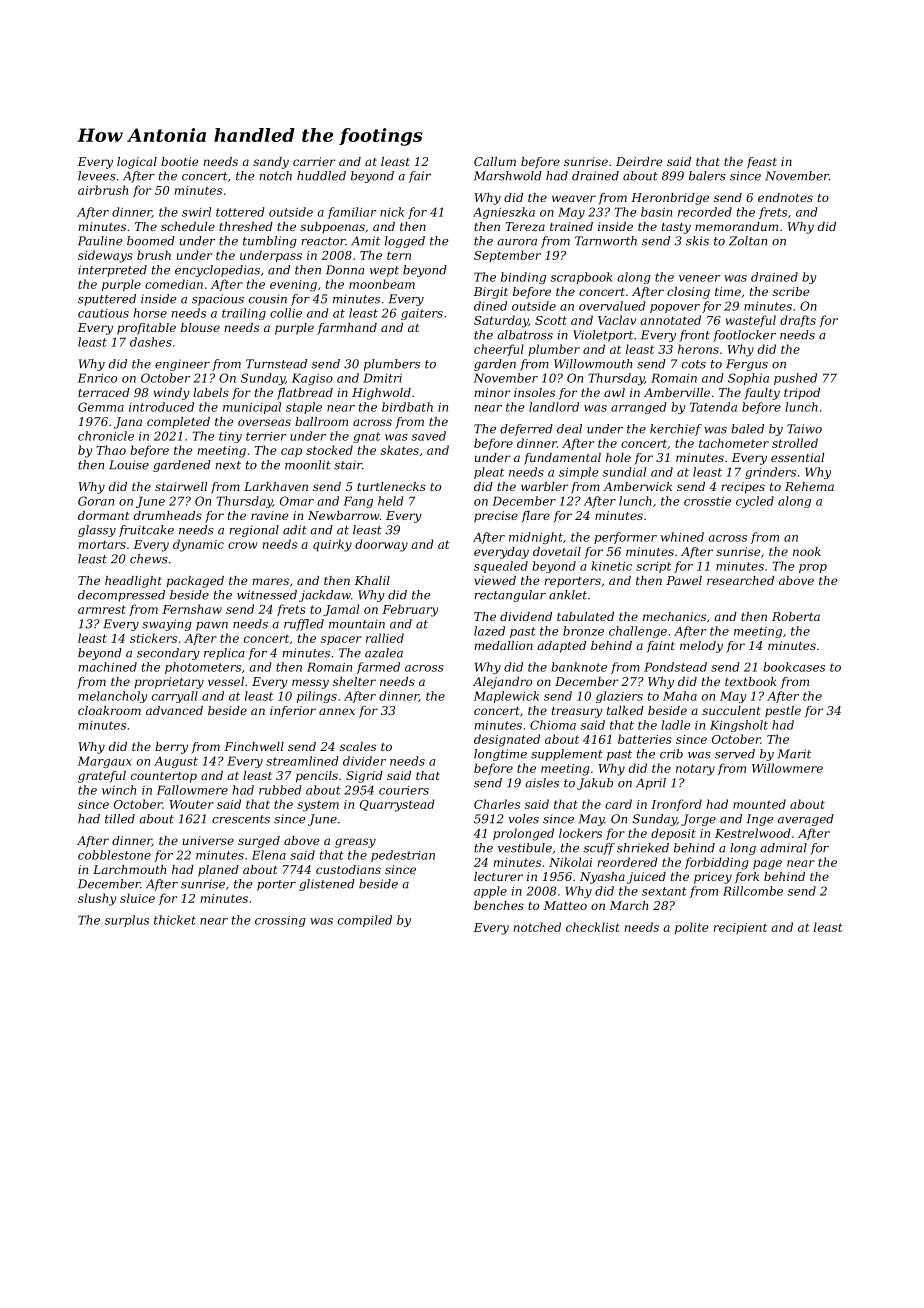 The height and width of the document is (1308, 924). What do you see at coordinates (276, 486) in the document?
I see `Larkhaven` at bounding box center [276, 486].
